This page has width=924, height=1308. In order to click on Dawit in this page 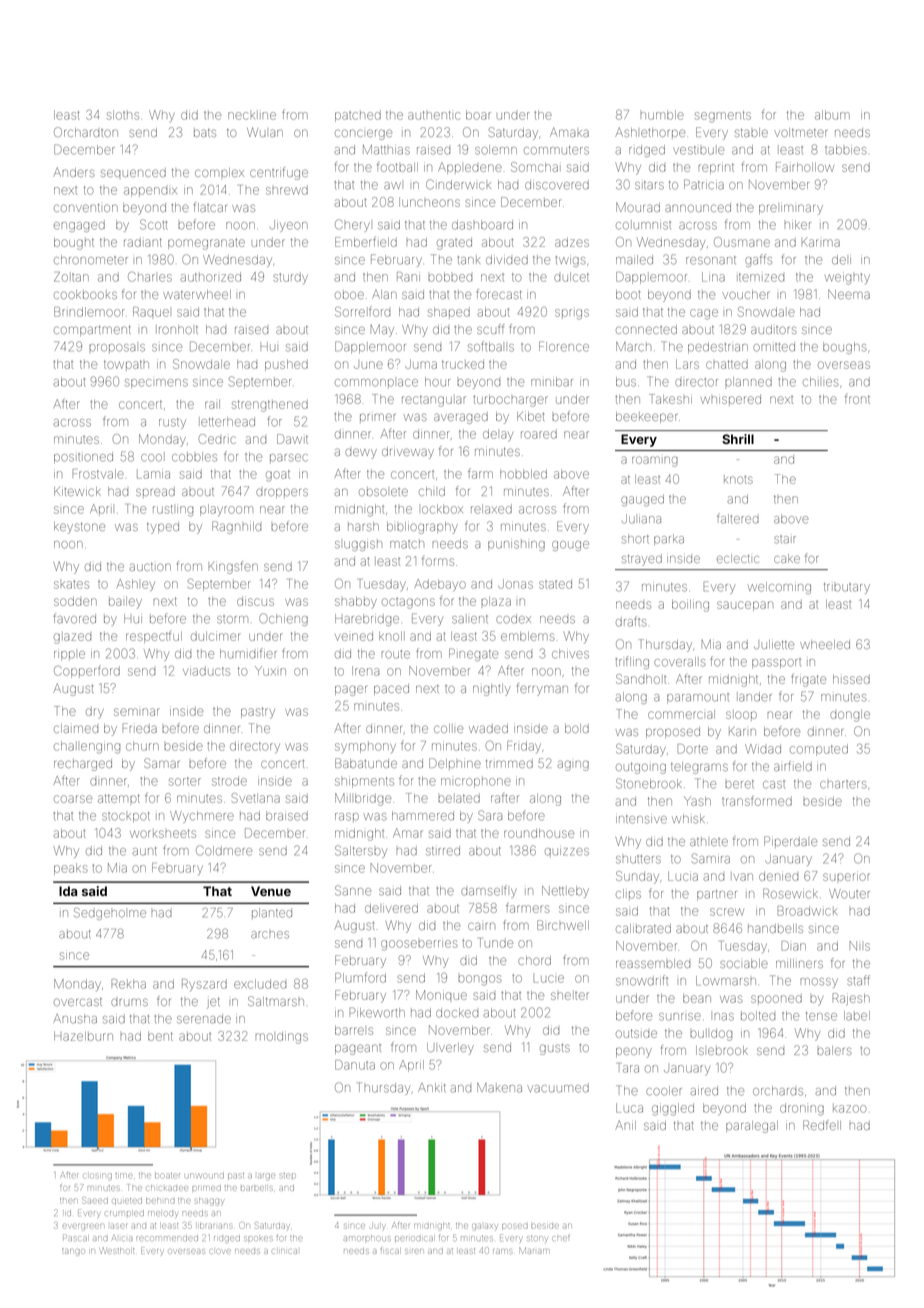, I will do `click(292, 439)`.
